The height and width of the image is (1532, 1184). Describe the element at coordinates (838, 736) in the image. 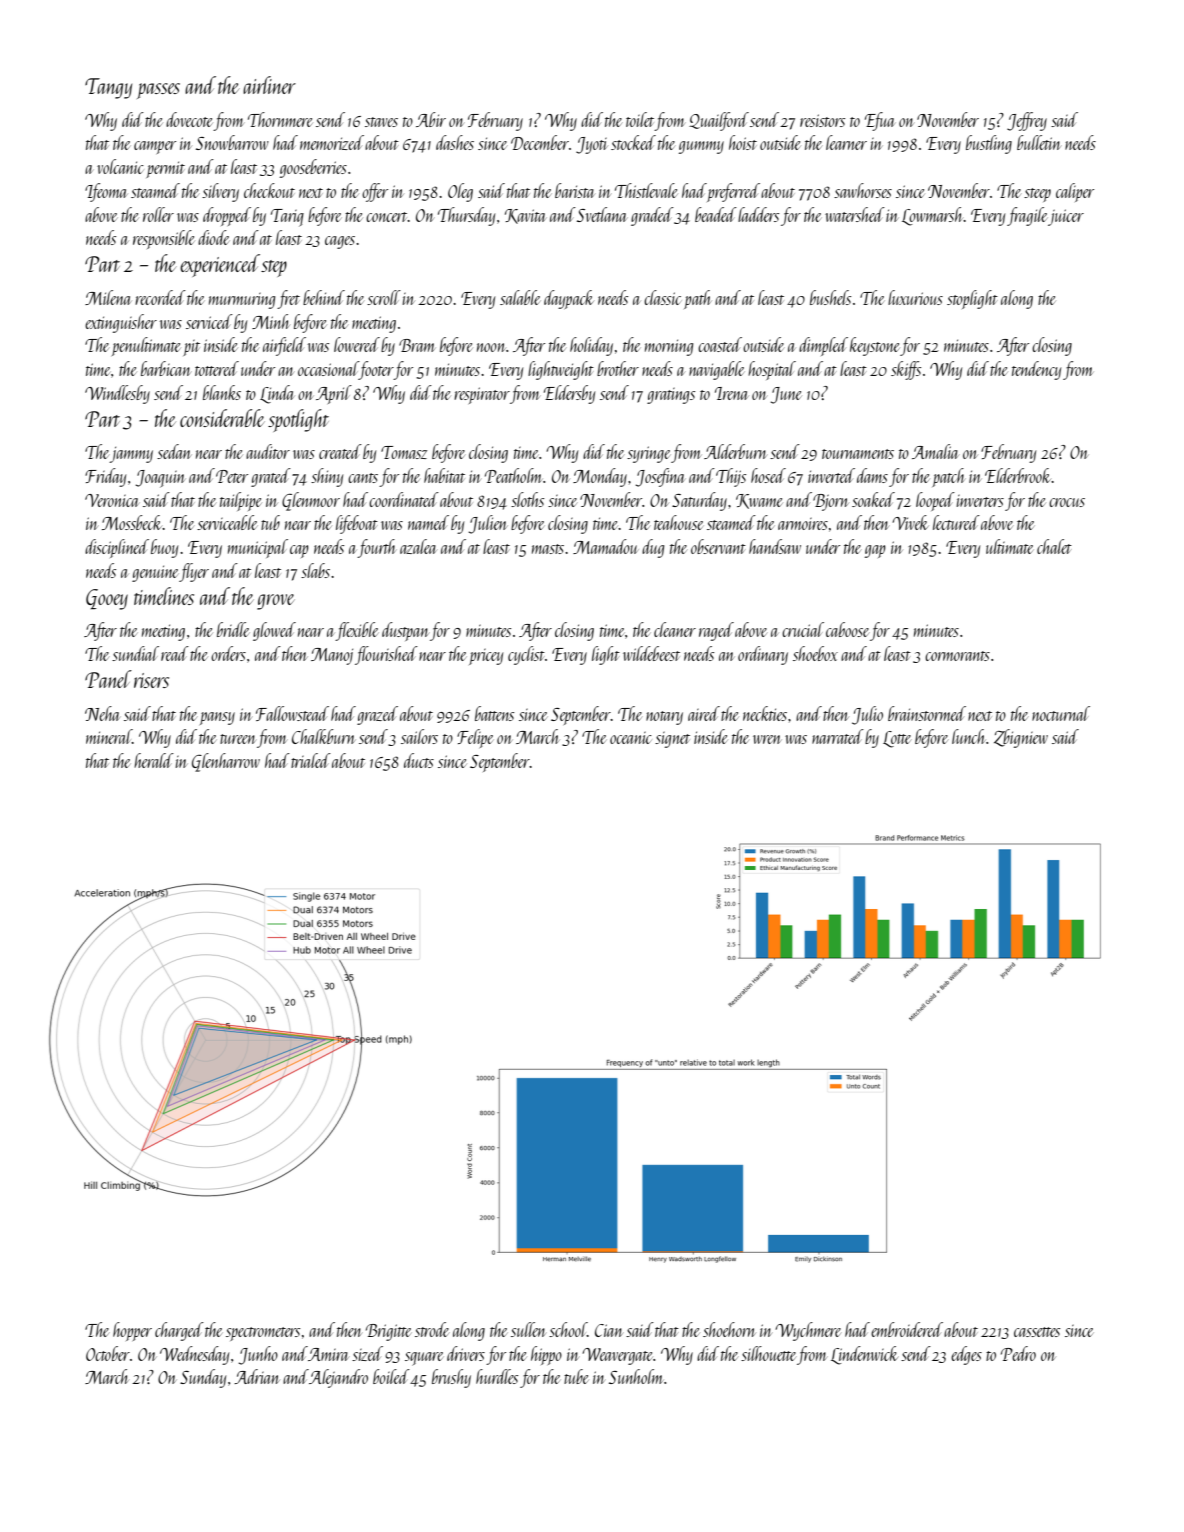

I see `narrated` at that location.
